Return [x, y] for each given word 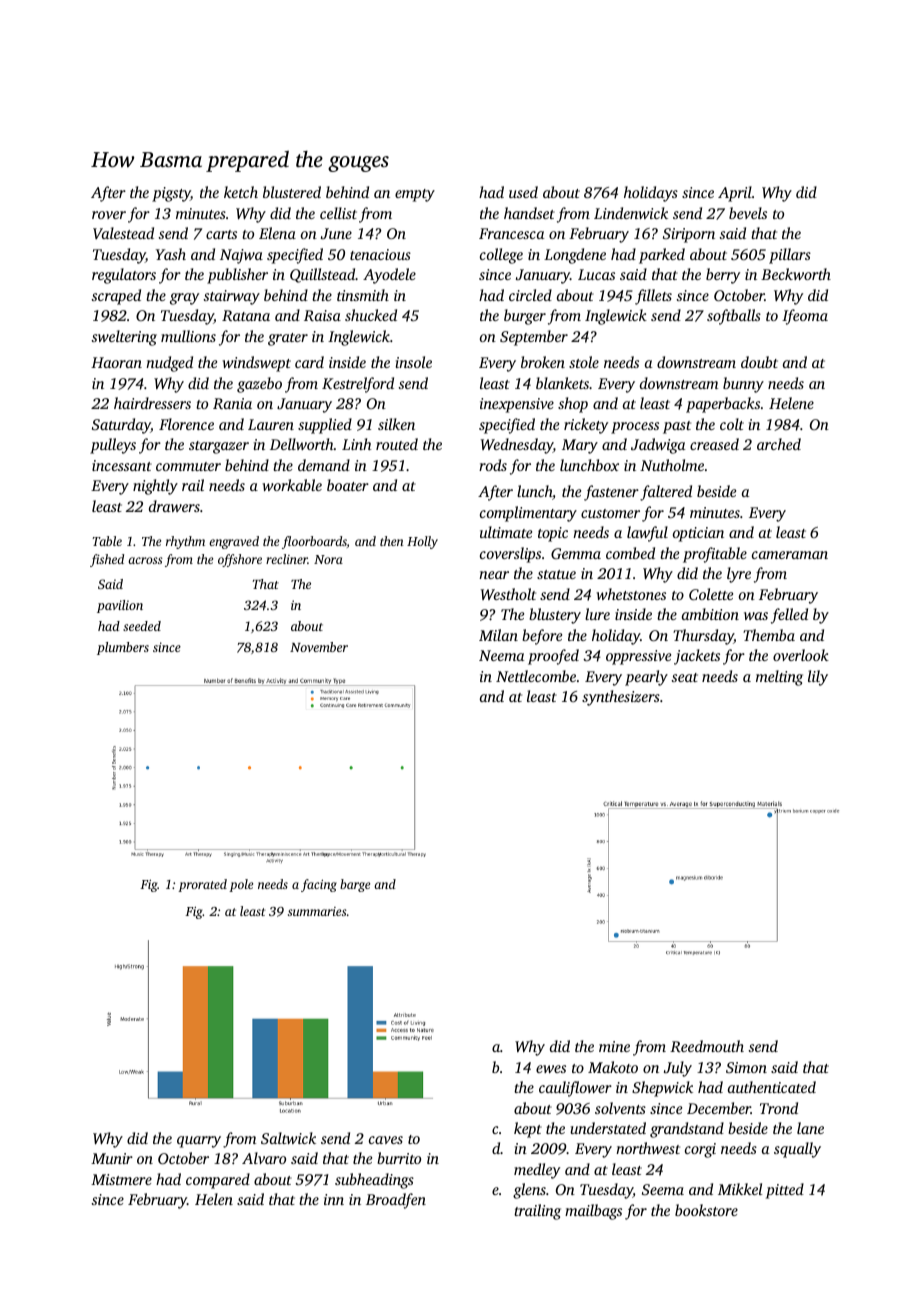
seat [684, 677]
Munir [112, 1158]
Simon [746, 1067]
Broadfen [396, 1201]
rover [109, 215]
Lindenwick [631, 213]
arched [779, 444]
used [523, 192]
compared [218, 1181]
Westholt [508, 594]
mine [614, 1046]
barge [355, 885]
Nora [328, 559]
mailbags [593, 1212]
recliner [287, 559]
